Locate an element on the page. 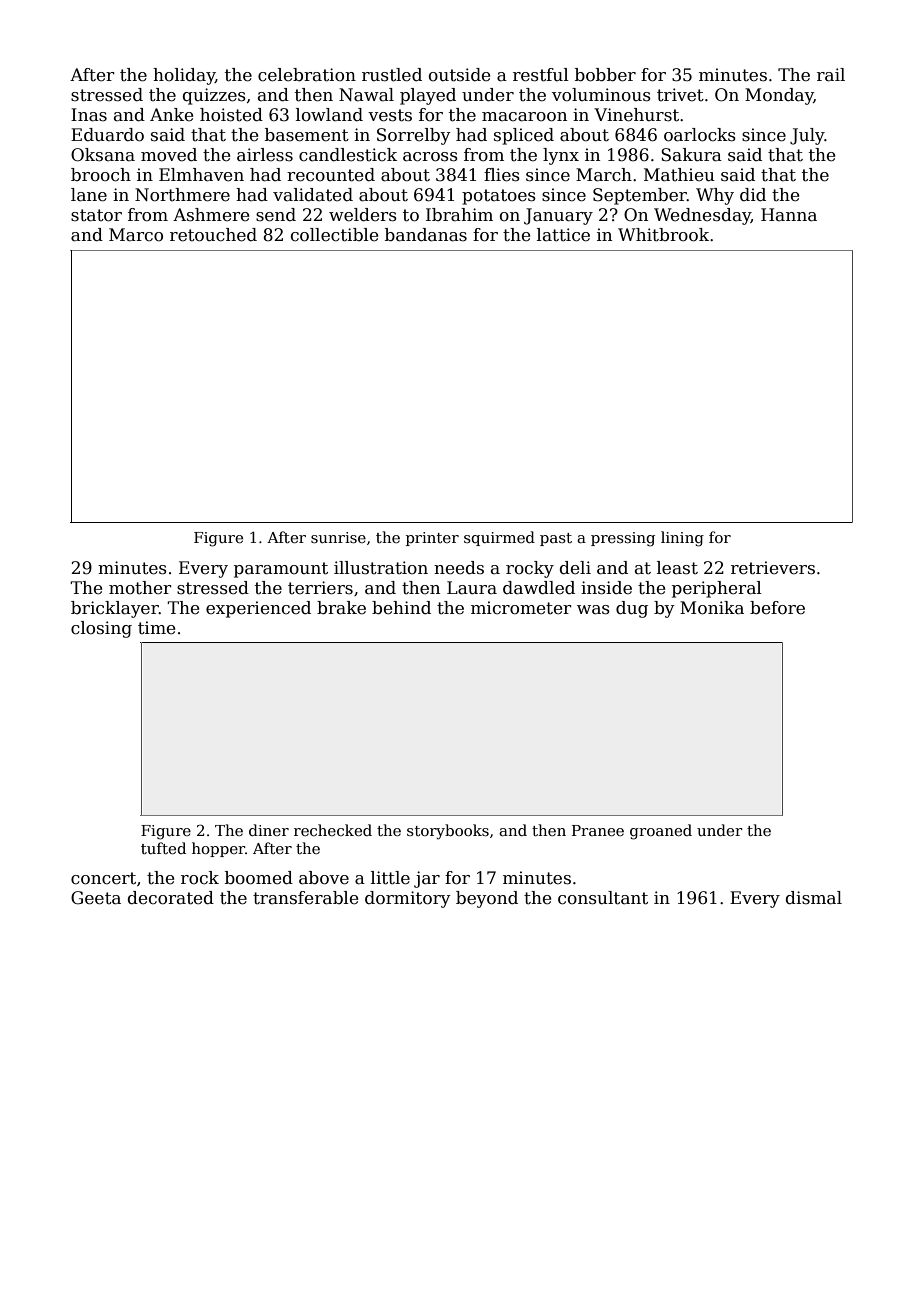 This image has width=924, height=1308. Marco is located at coordinates (136, 235).
